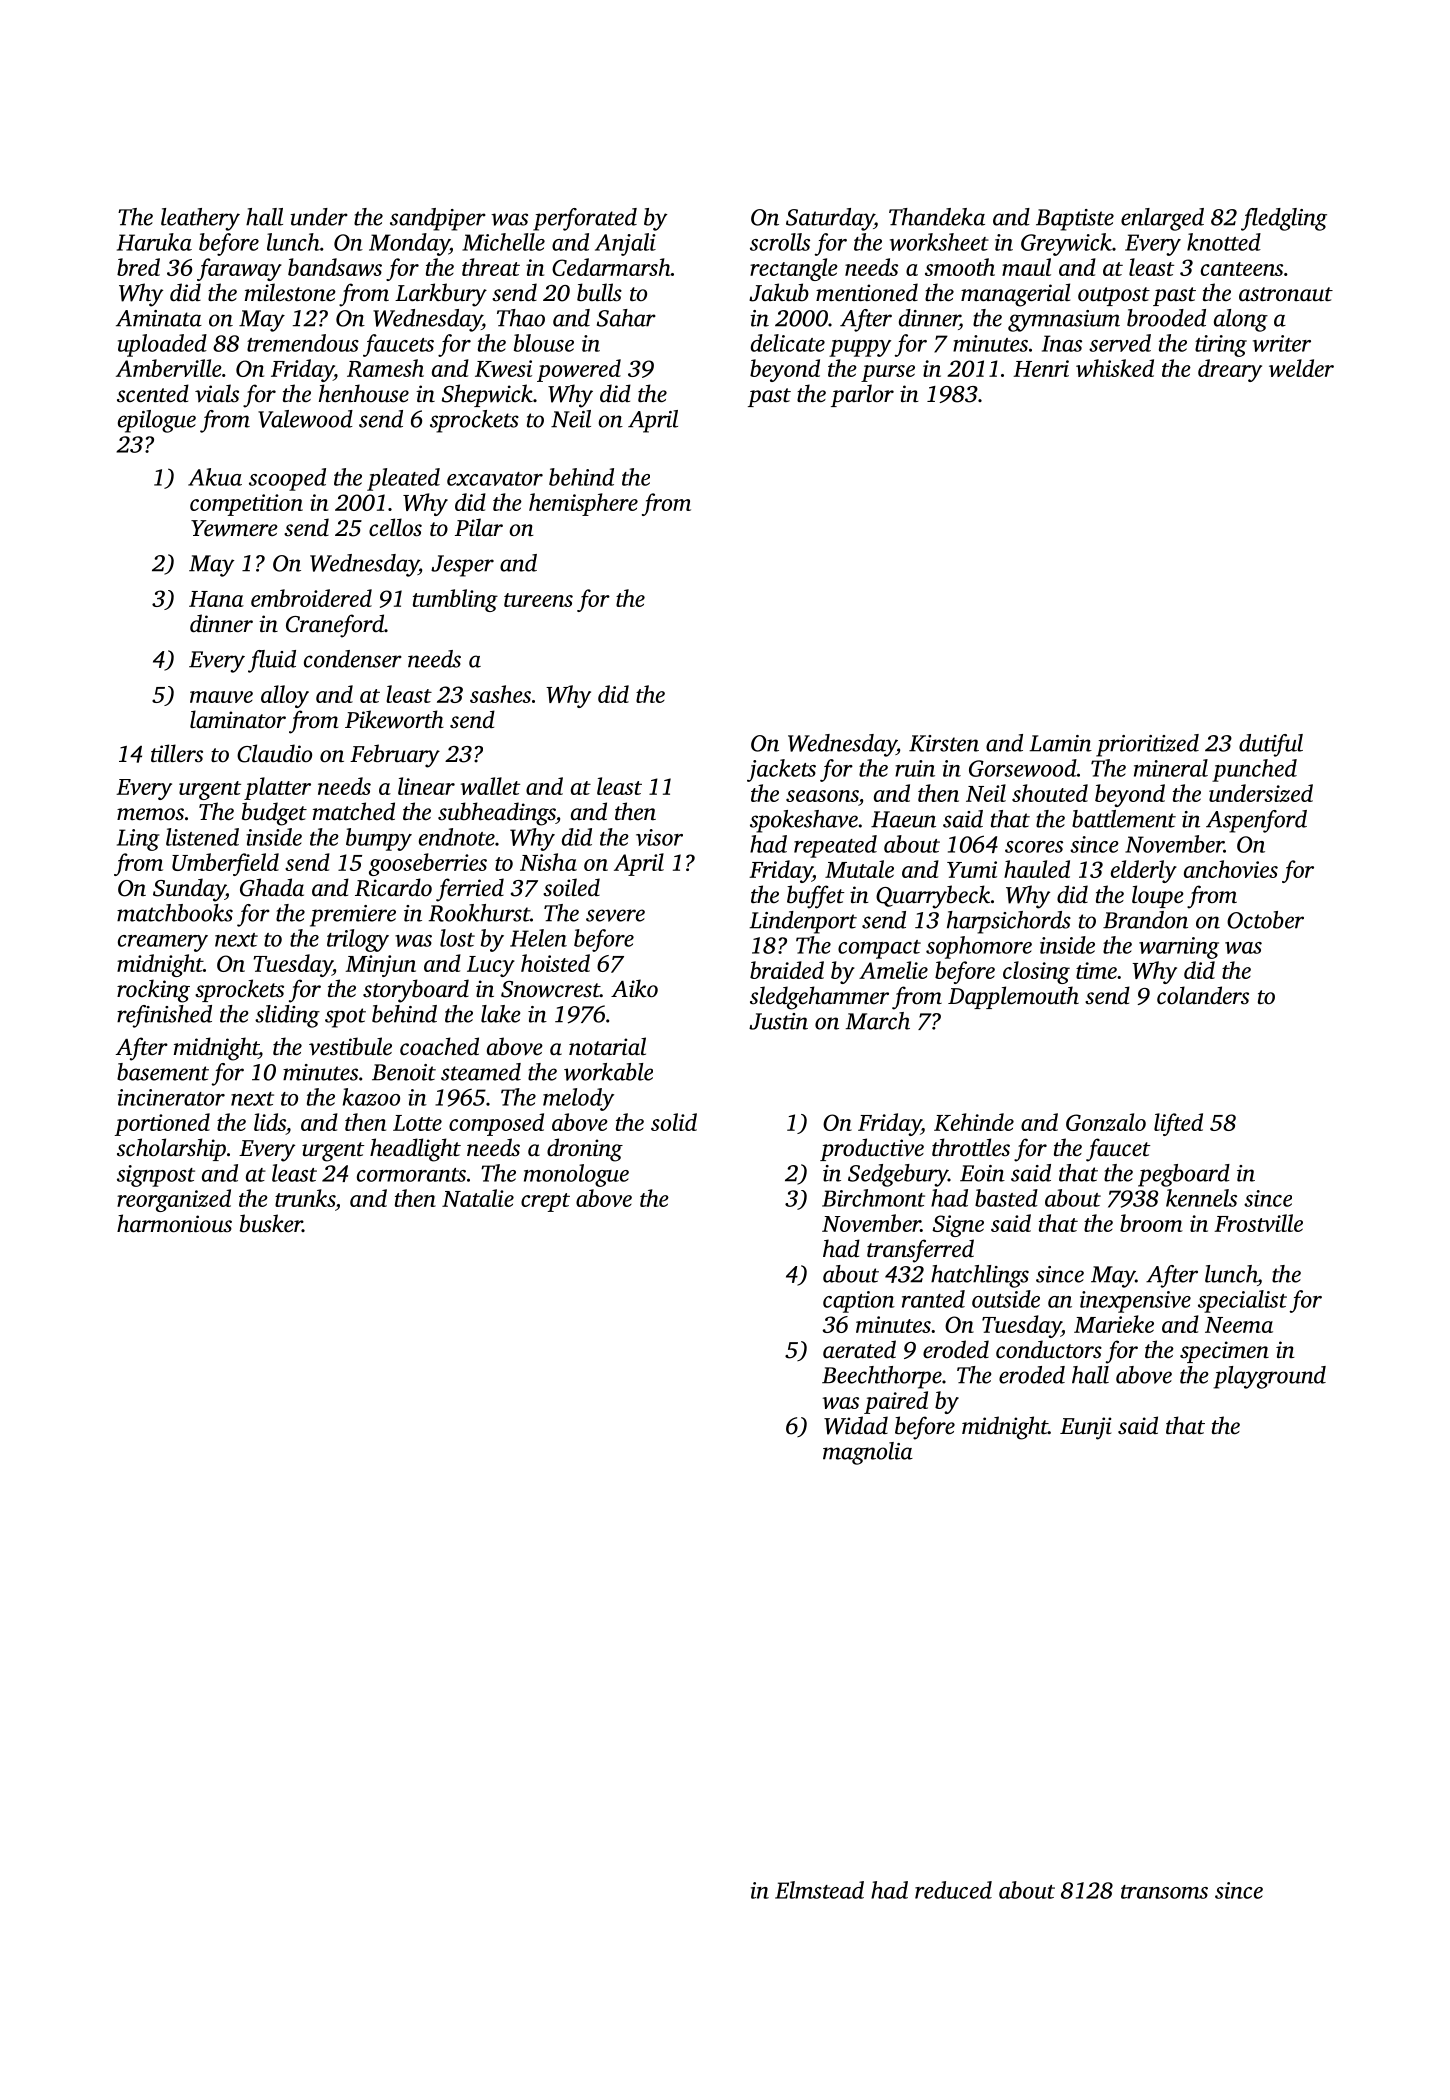 Image resolution: width=1450 pixels, height=2100 pixels. What do you see at coordinates (354, 811) in the image?
I see `matched` at bounding box center [354, 811].
